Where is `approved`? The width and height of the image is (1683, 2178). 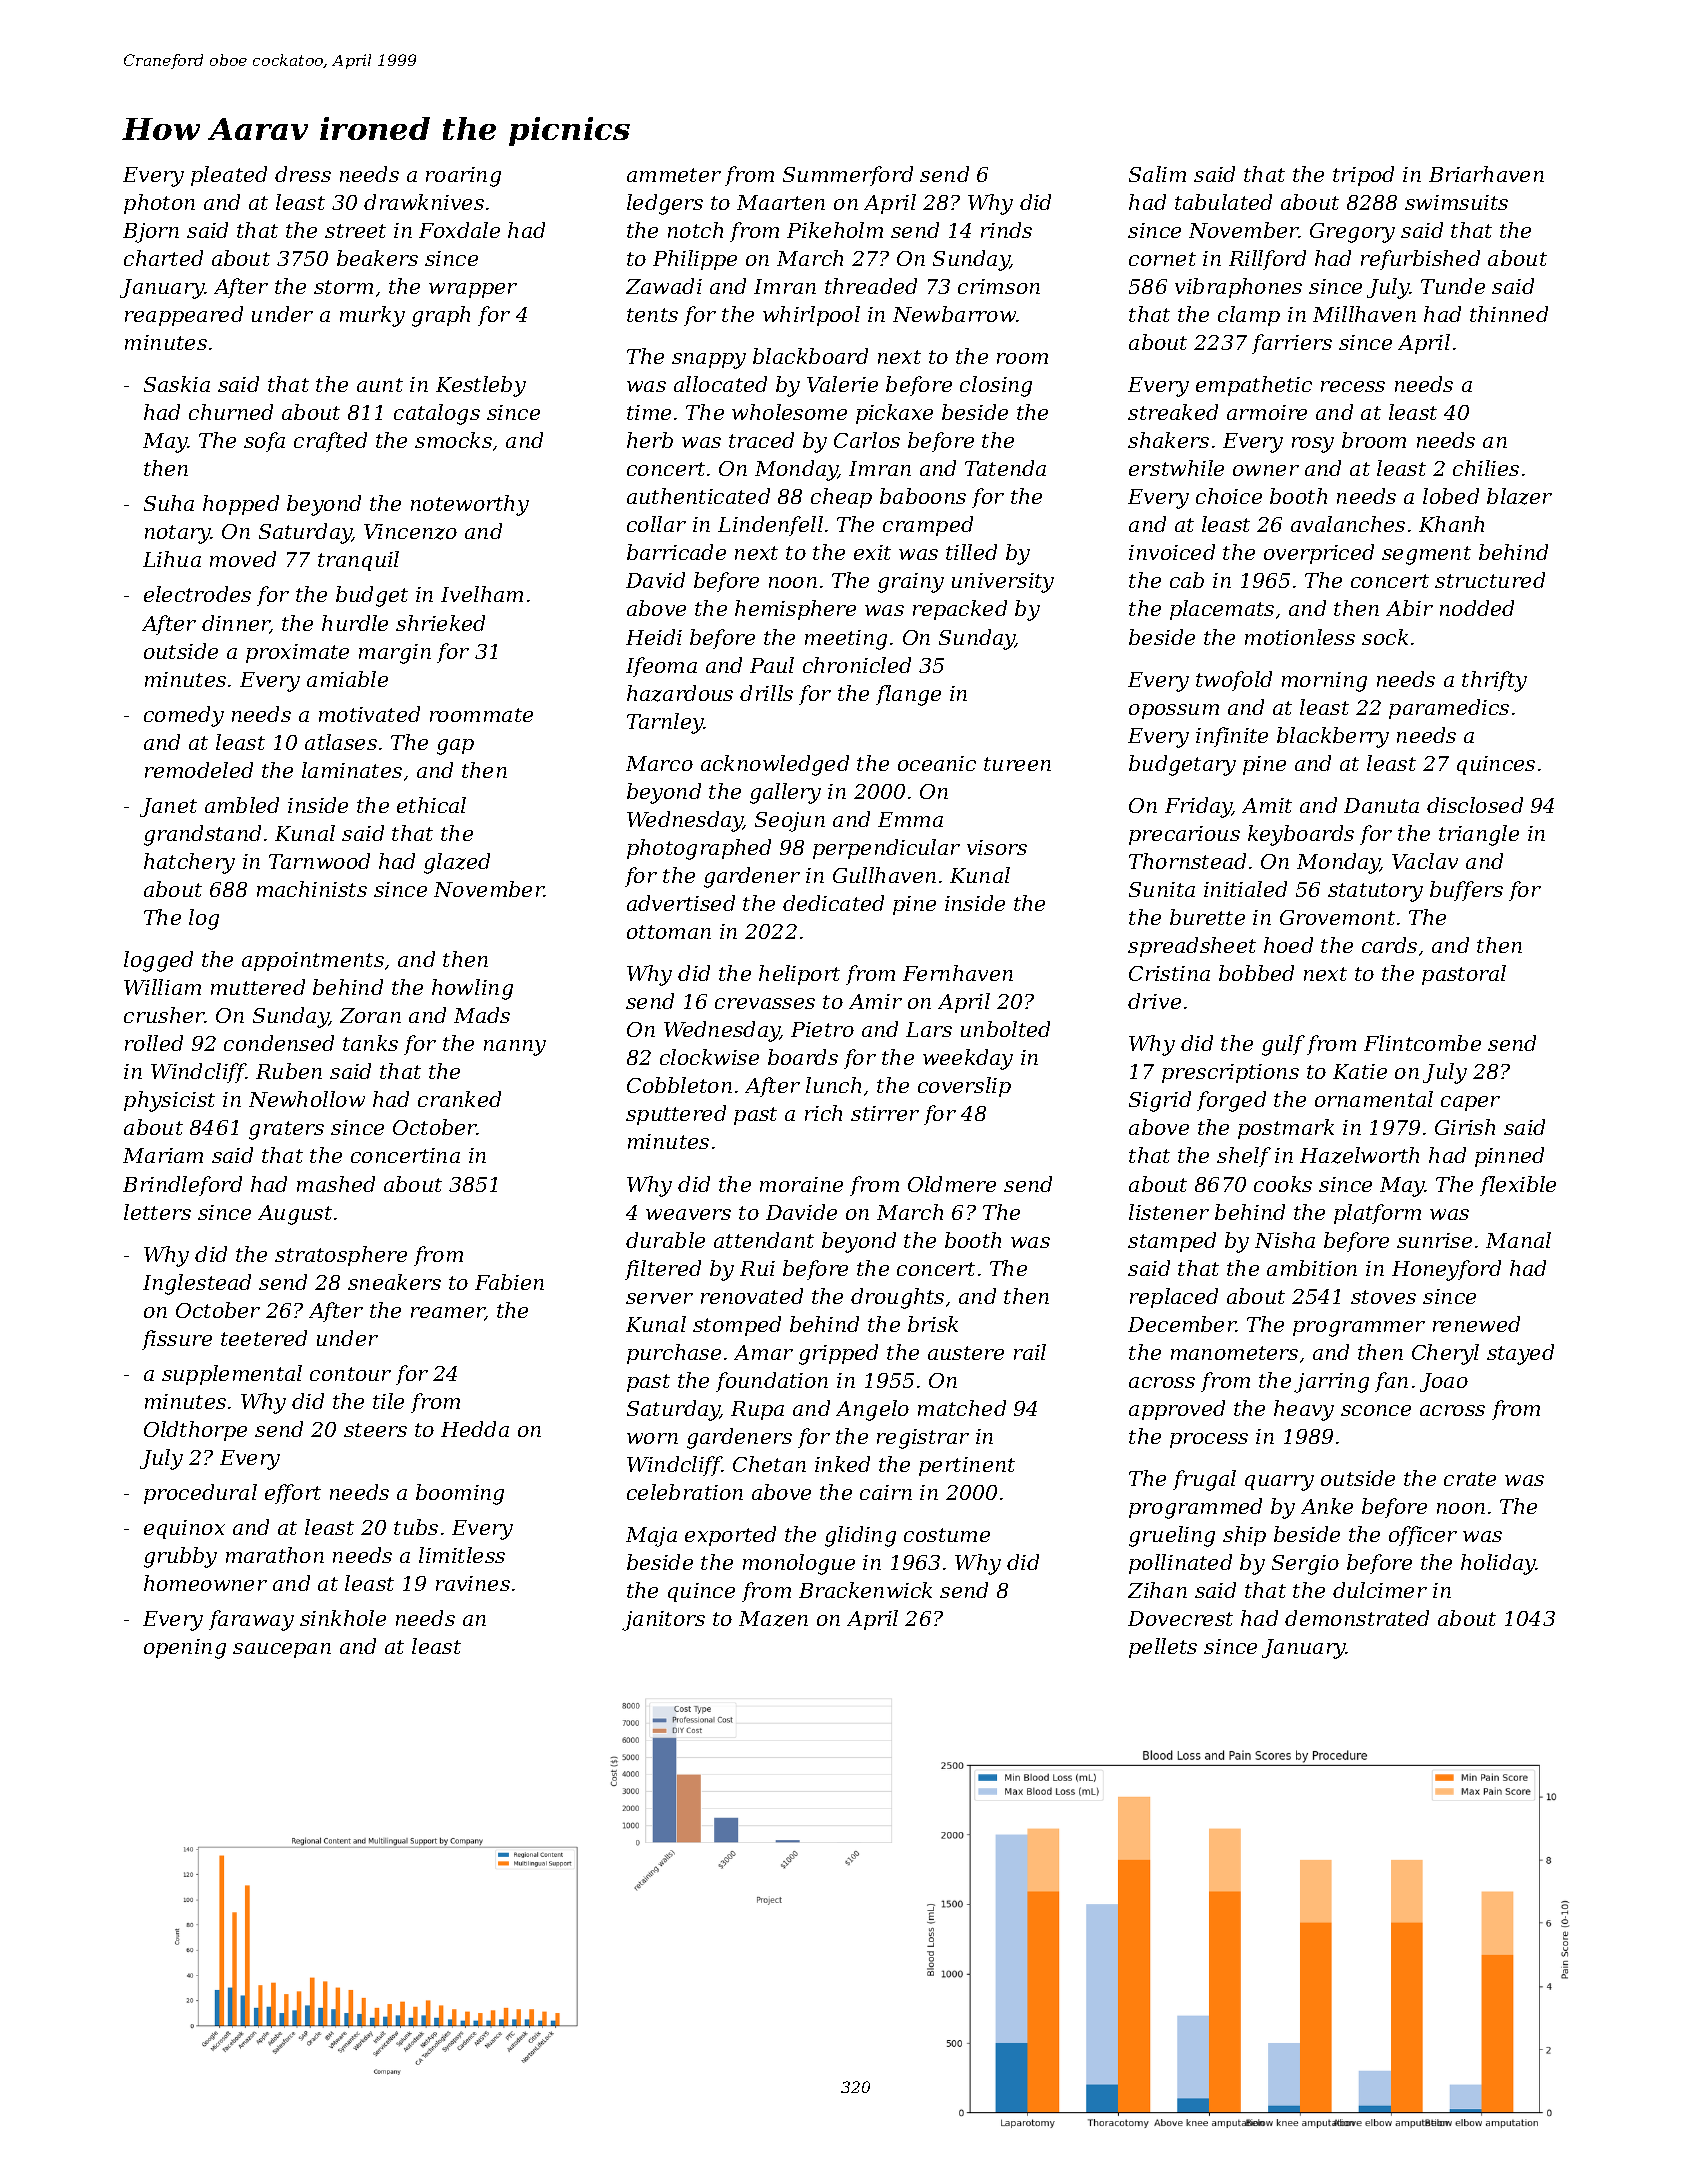
approved is located at coordinates (1177, 1410).
